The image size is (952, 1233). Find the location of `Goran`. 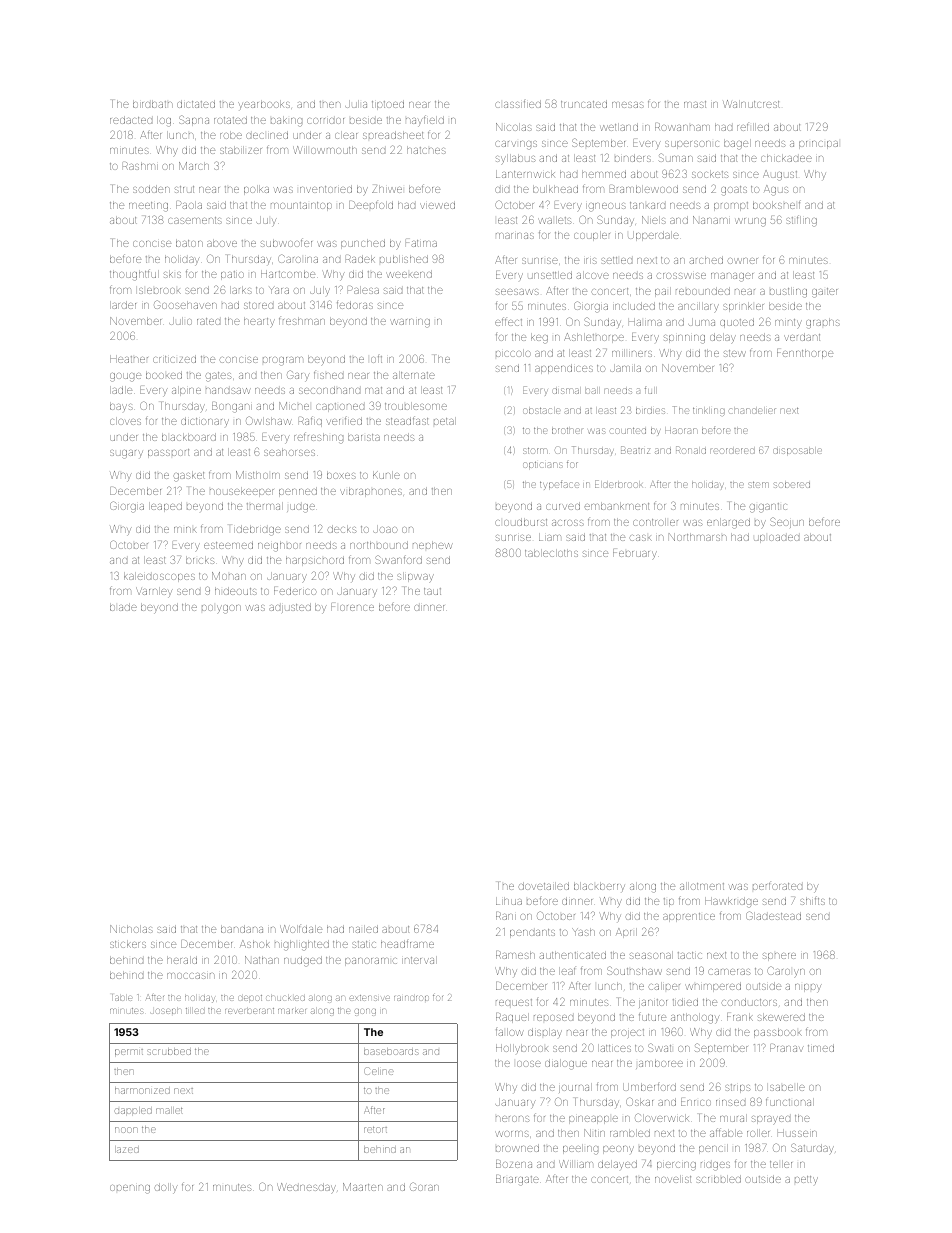

Goran is located at coordinates (424, 1186).
